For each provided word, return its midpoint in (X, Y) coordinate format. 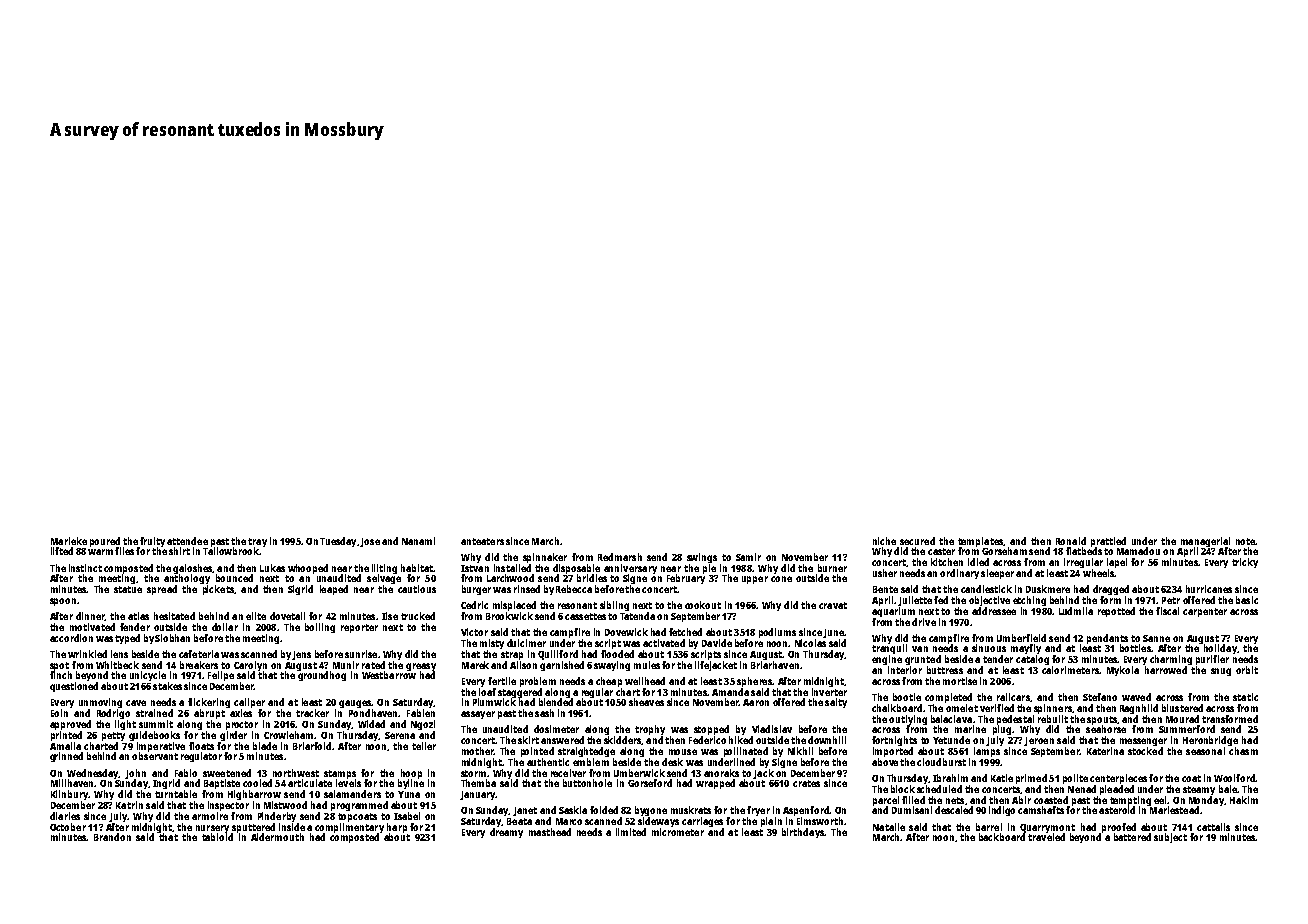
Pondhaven (373, 713)
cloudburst (941, 762)
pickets (218, 590)
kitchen (947, 562)
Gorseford (650, 783)
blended (556, 702)
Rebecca (574, 589)
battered (1132, 837)
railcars (1013, 697)
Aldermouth (277, 837)
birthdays (803, 833)
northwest (296, 773)
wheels (1098, 573)
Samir (748, 557)
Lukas (272, 568)
